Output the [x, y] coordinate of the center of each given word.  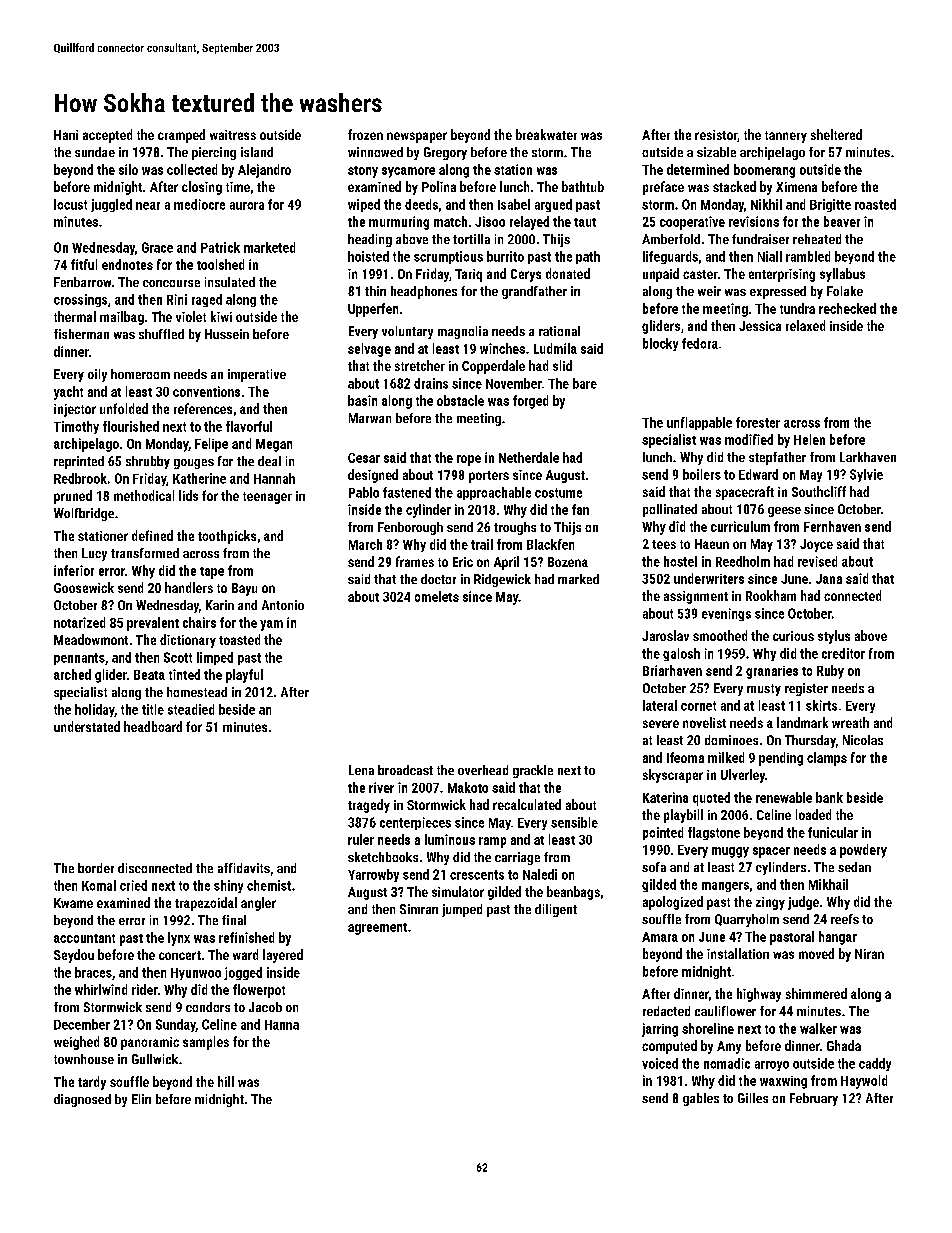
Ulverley [743, 776]
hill [226, 1081]
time [238, 187]
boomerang [764, 171]
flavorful [249, 426]
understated [87, 726]
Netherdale [529, 457]
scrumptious [448, 257]
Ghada [844, 1045]
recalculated [527, 804]
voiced [660, 1063]
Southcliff [819, 491]
